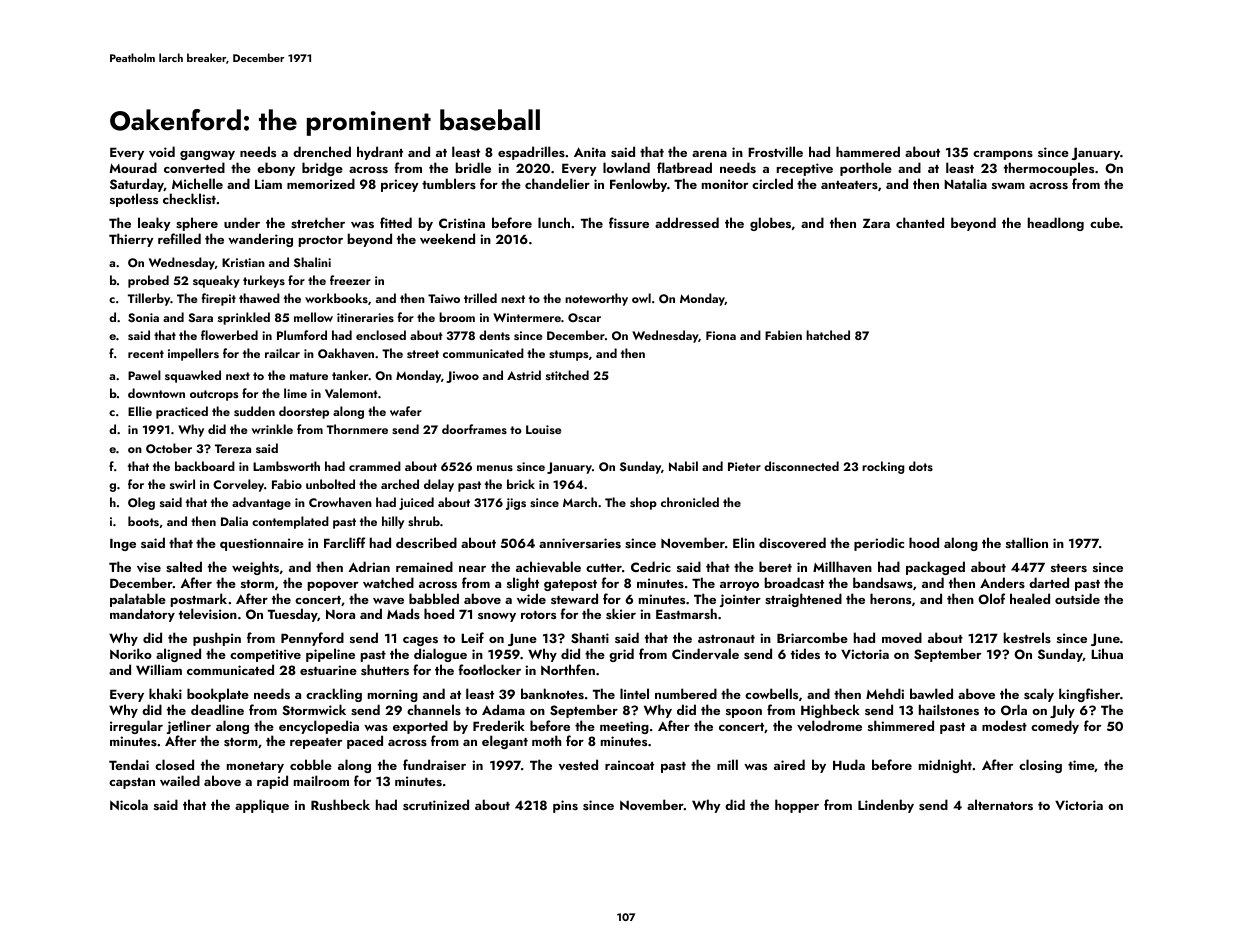 The image size is (1233, 952). What do you see at coordinates (218, 299) in the screenshot?
I see `firepit` at bounding box center [218, 299].
